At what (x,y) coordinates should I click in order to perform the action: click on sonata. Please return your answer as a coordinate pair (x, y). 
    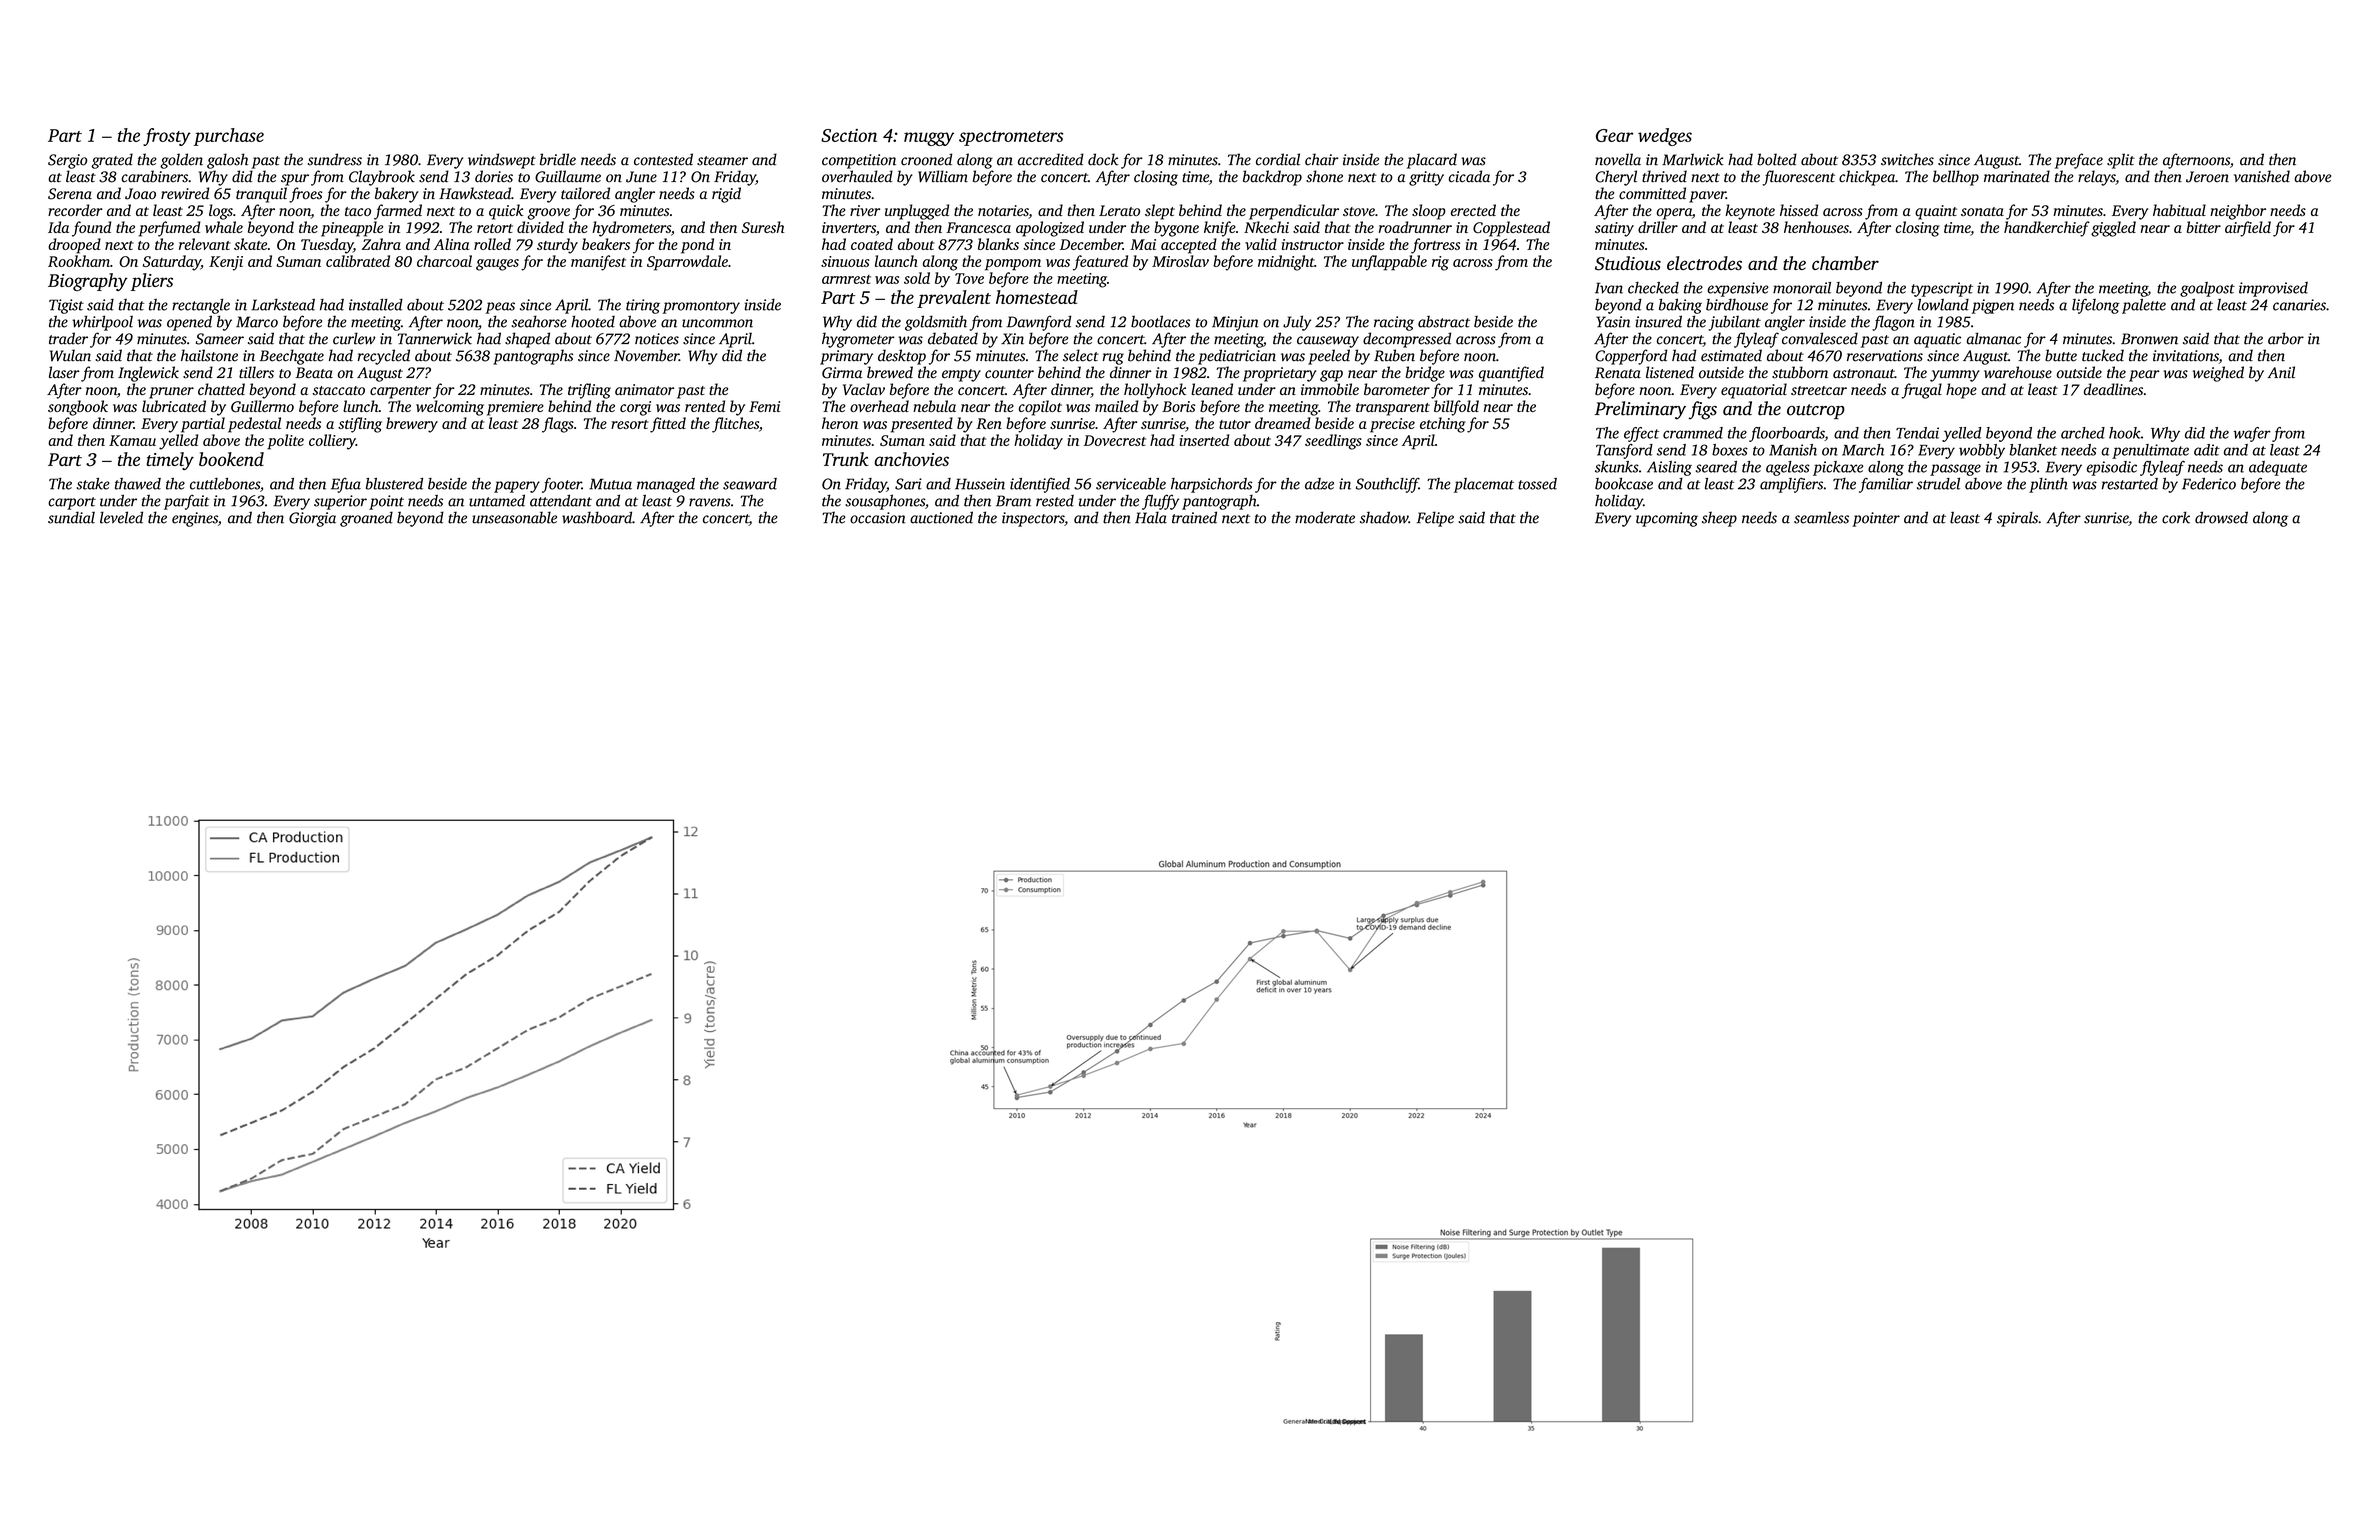
    Looking at the image, I should click on (1982, 211).
